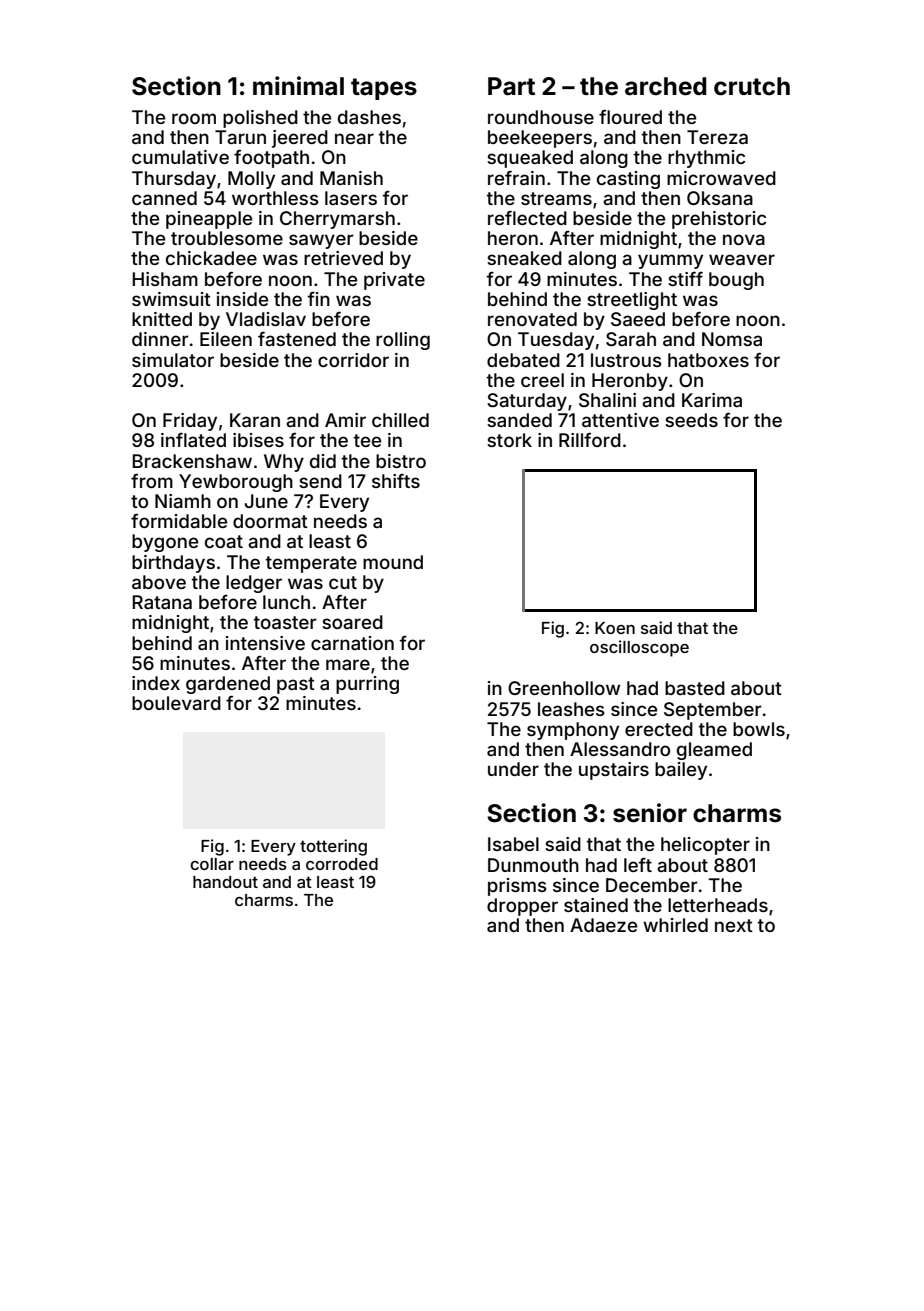 The width and height of the screenshot is (924, 1311). Describe the element at coordinates (517, 887) in the screenshot. I see `prisms` at that location.
